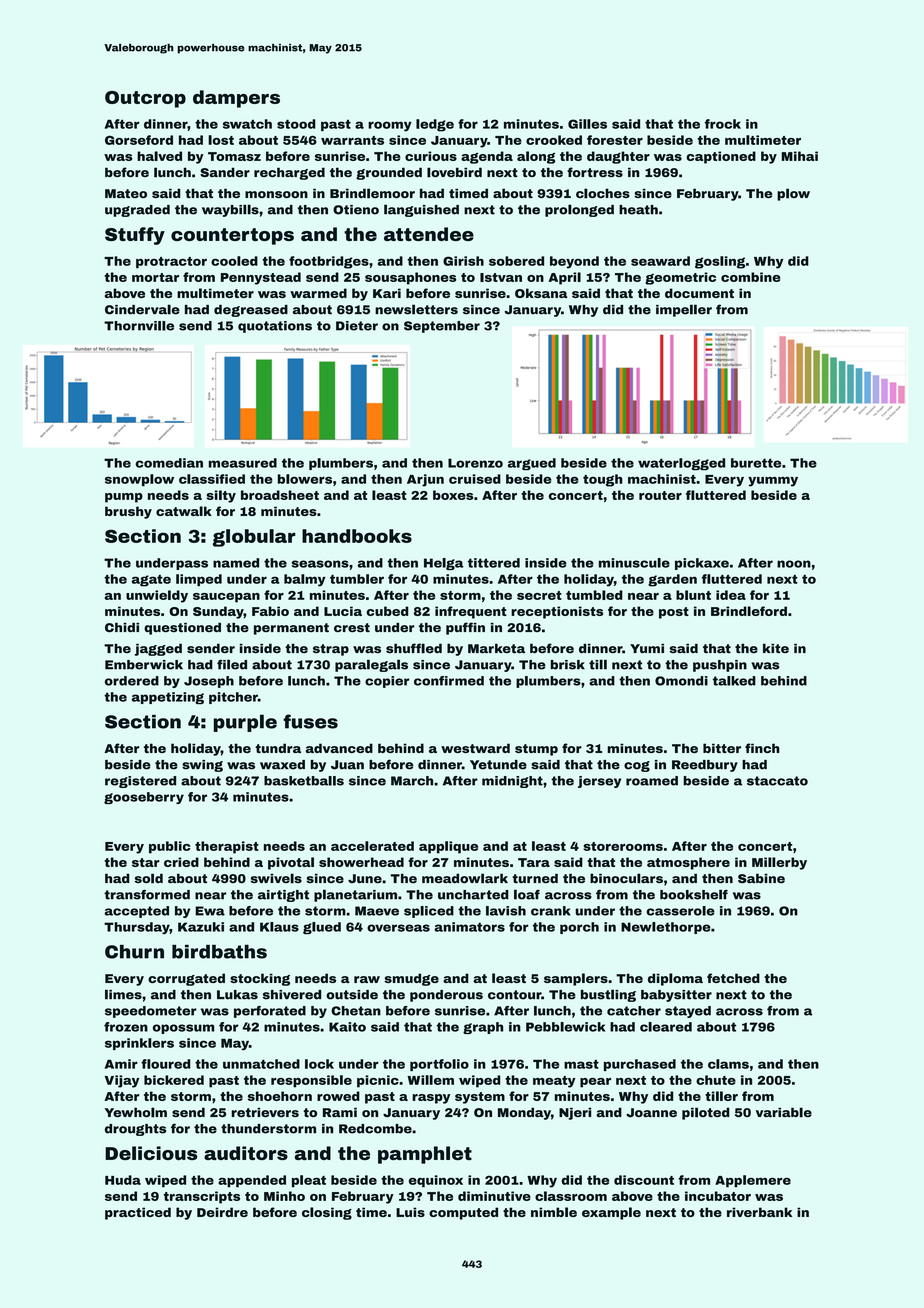  What do you see at coordinates (371, 665) in the screenshot?
I see `paralegals` at bounding box center [371, 665].
